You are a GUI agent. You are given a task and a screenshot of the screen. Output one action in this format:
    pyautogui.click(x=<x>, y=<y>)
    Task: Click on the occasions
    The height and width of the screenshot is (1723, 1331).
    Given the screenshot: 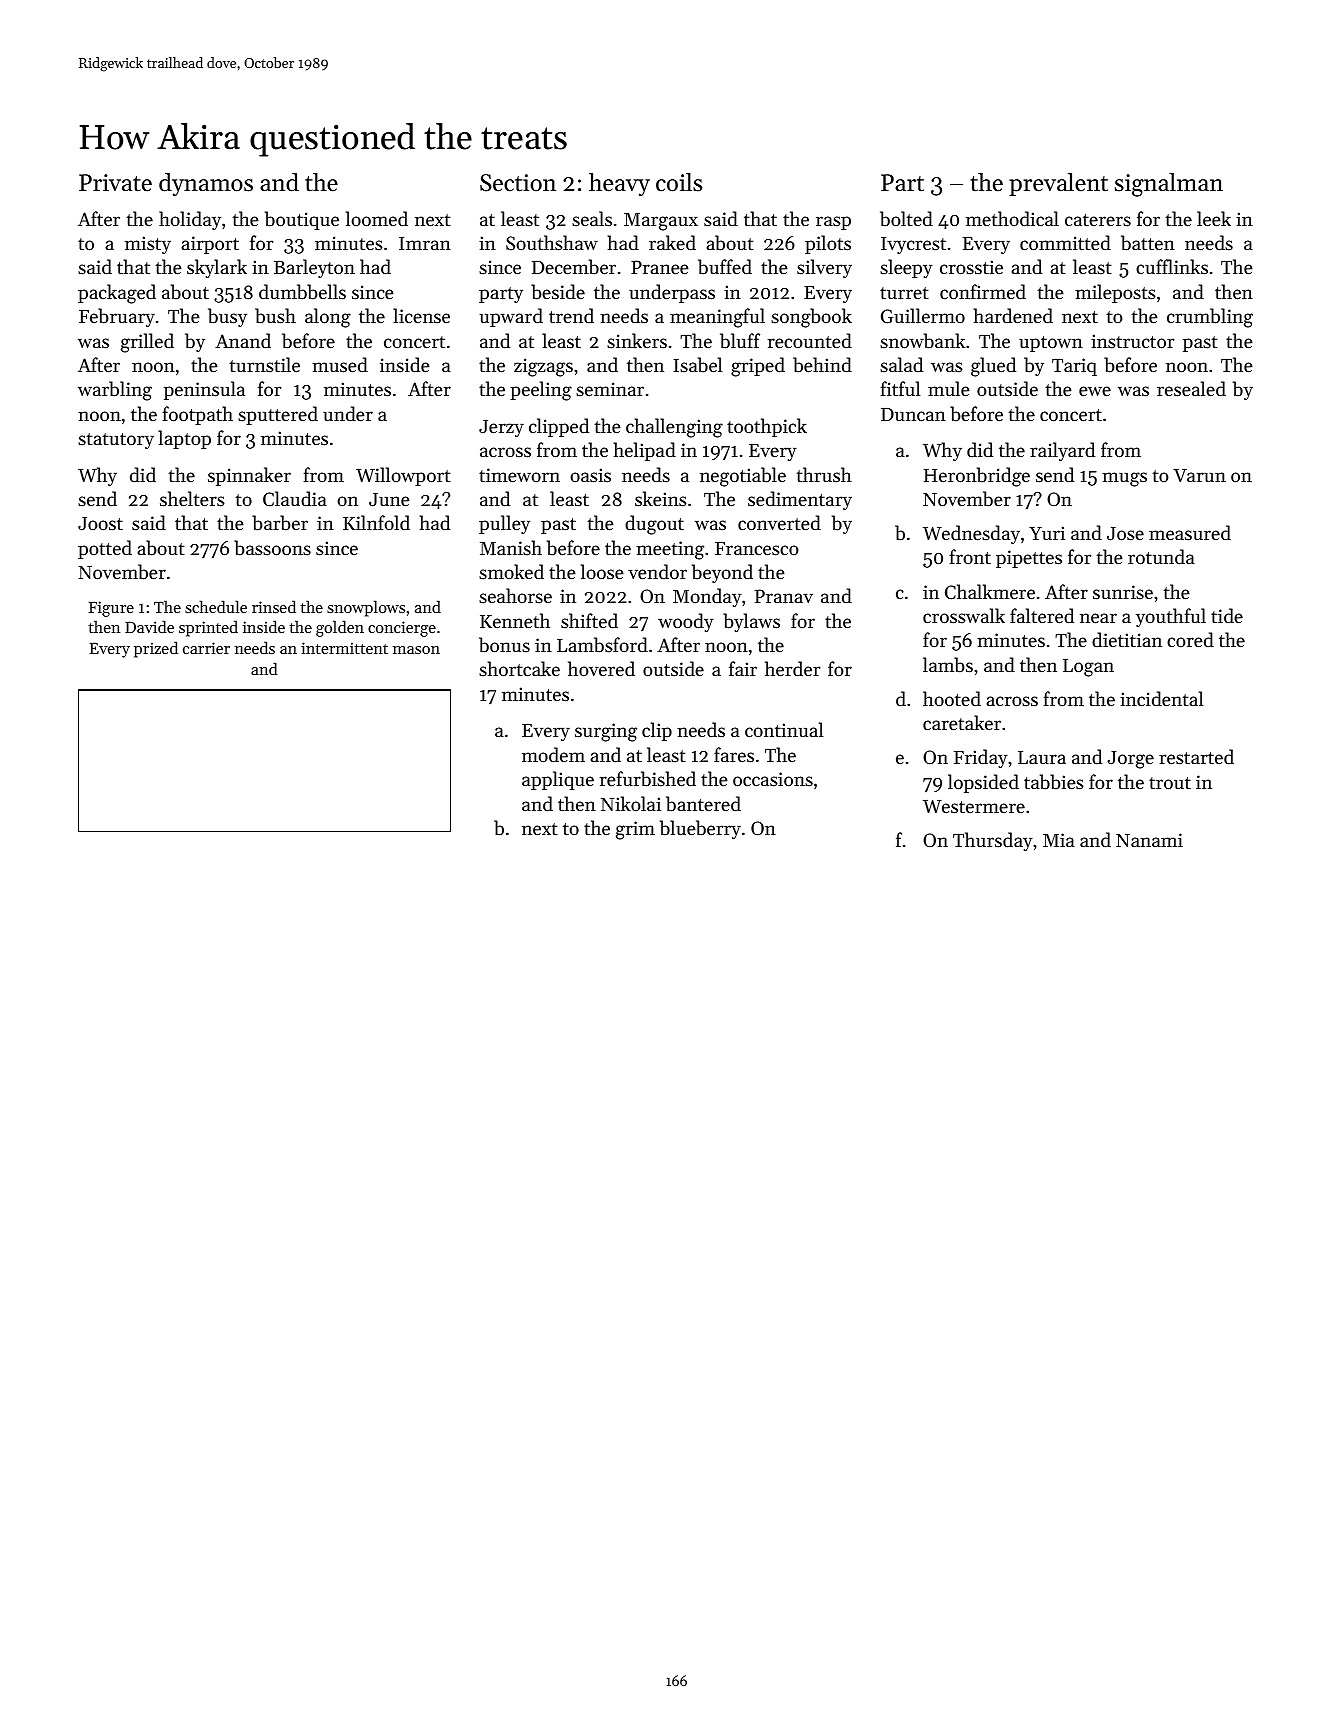 What is the action you would take?
    pyautogui.click(x=773, y=779)
